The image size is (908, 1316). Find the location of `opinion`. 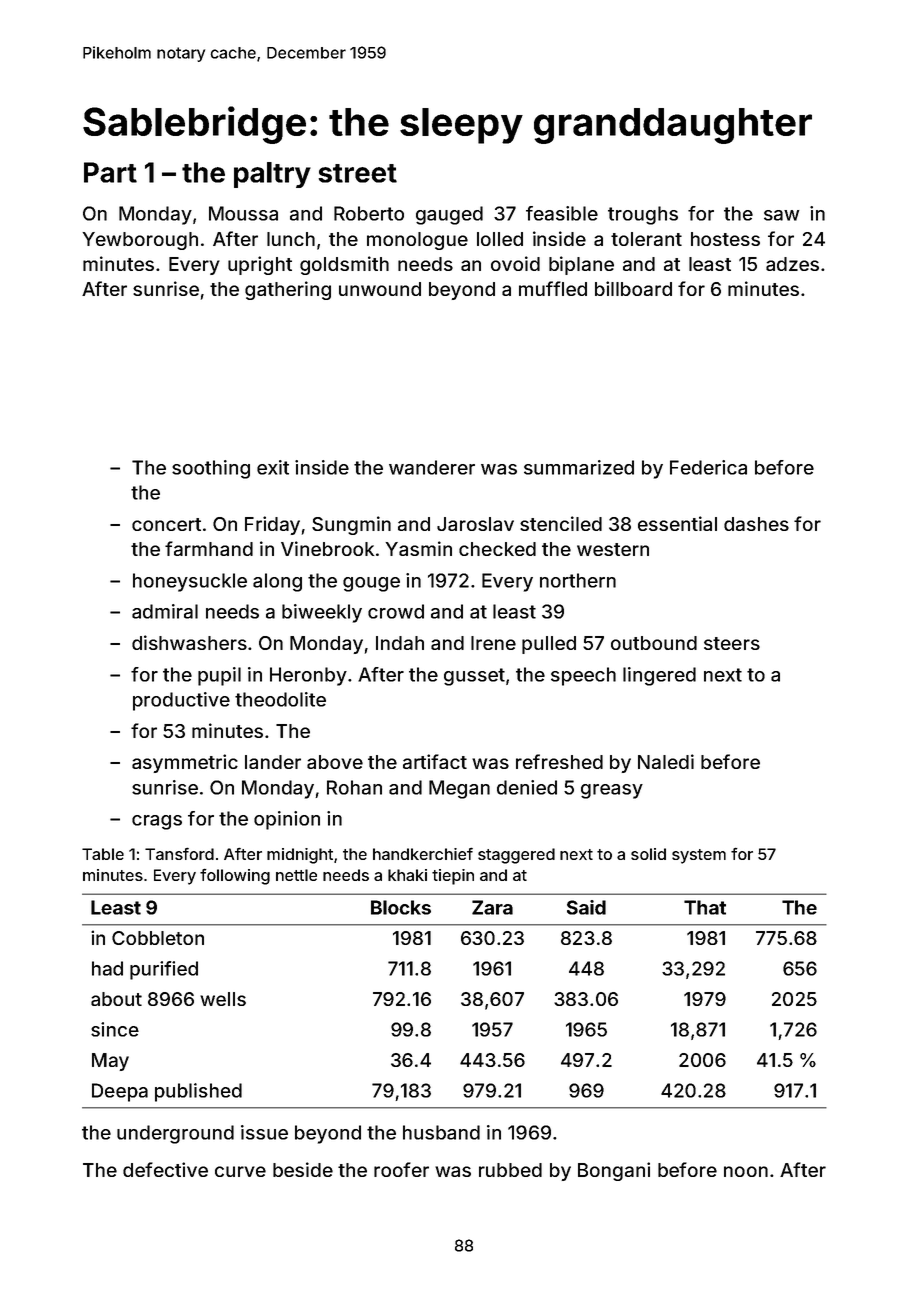

opinion is located at coordinates (287, 820).
